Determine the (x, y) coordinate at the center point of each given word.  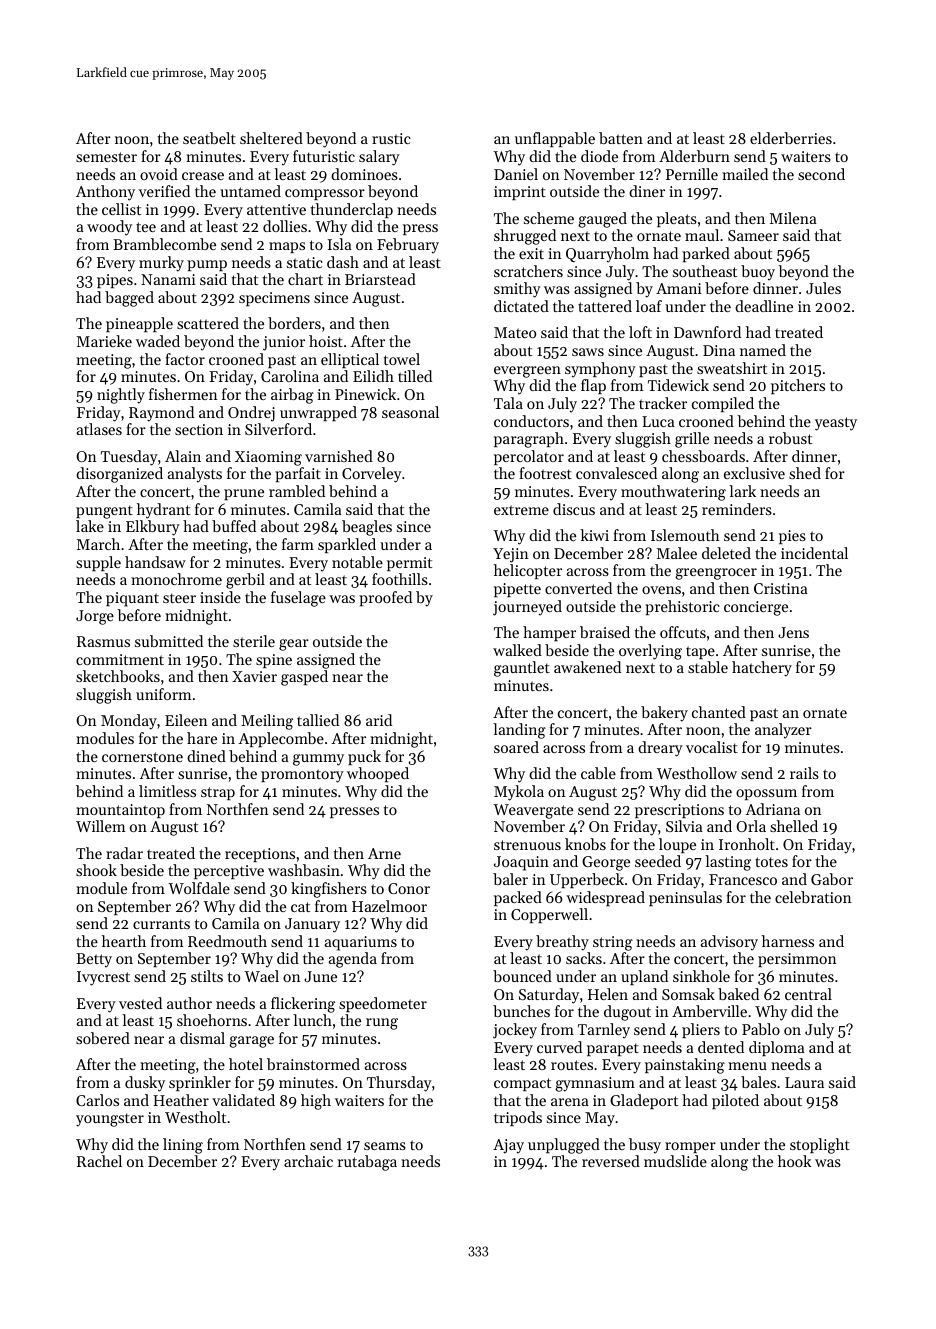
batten (621, 138)
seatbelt (209, 138)
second (821, 174)
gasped (304, 678)
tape (700, 652)
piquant (132, 599)
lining (183, 1146)
